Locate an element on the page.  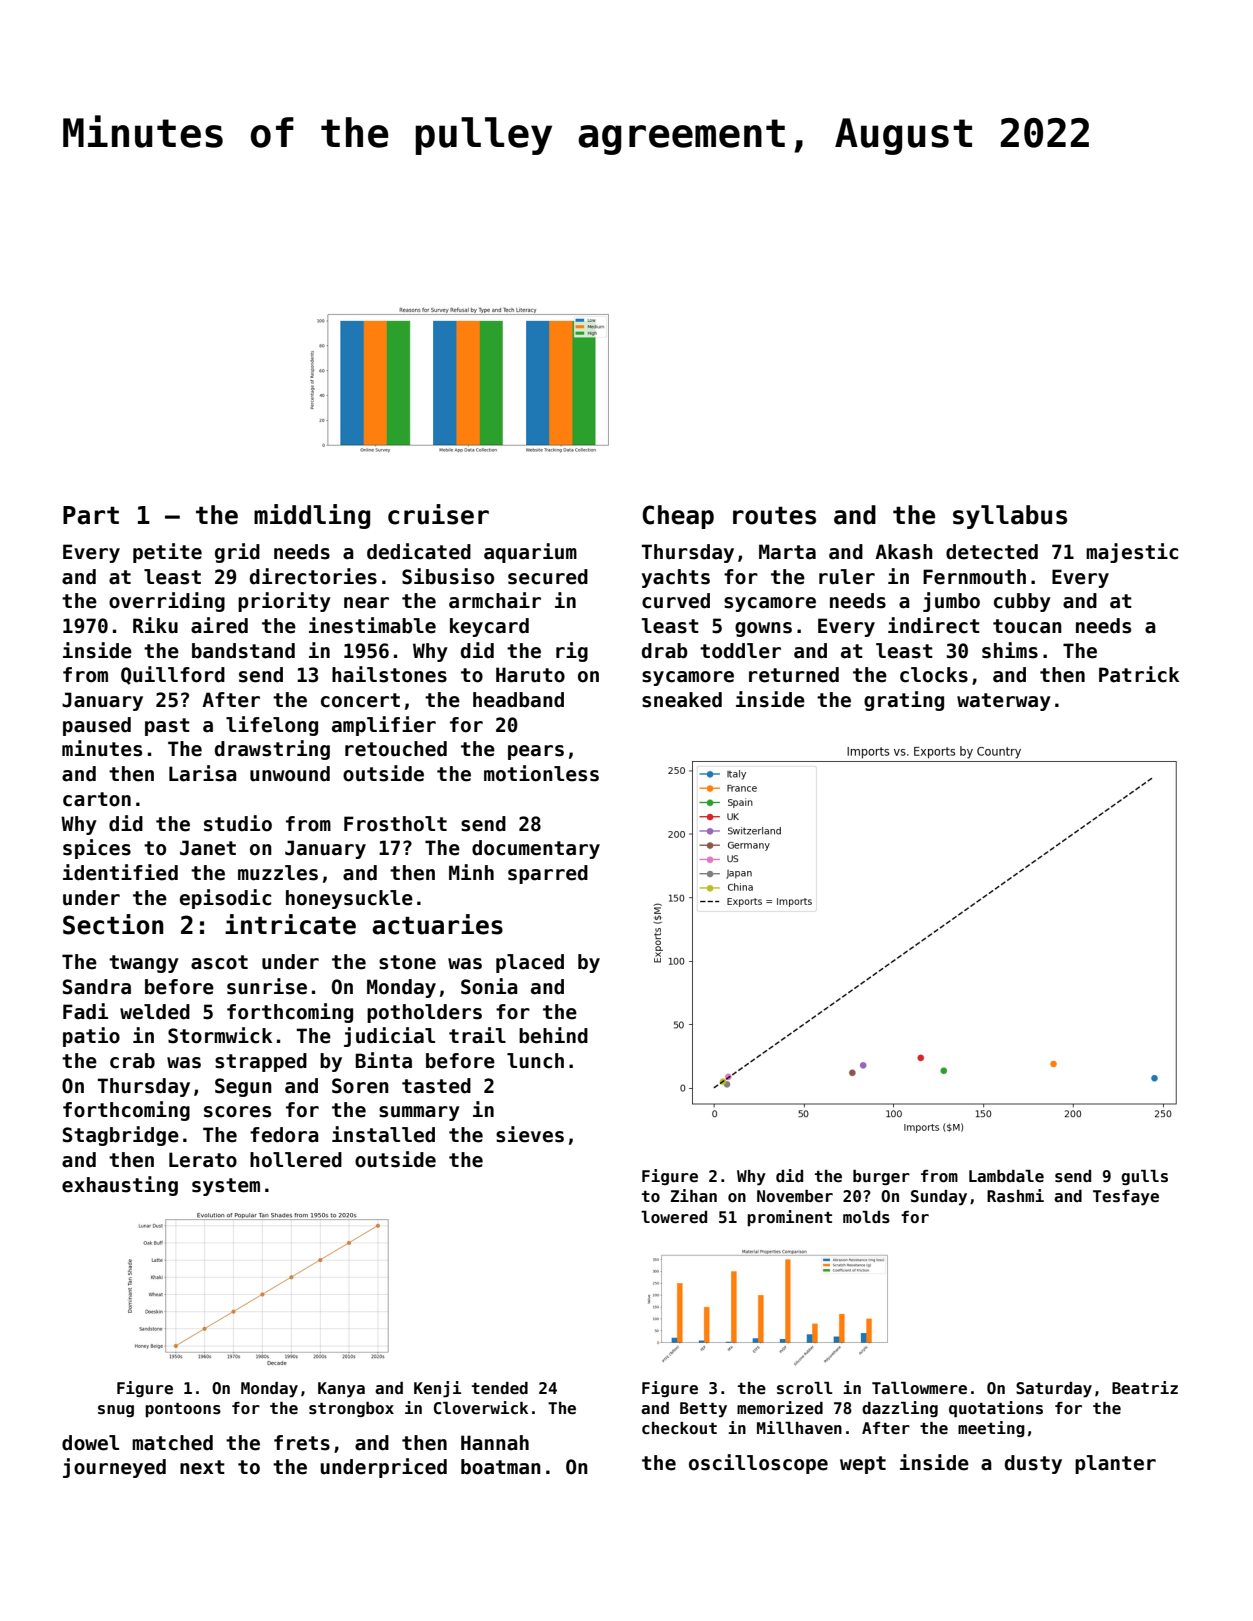
sneaked is located at coordinates (682, 700).
